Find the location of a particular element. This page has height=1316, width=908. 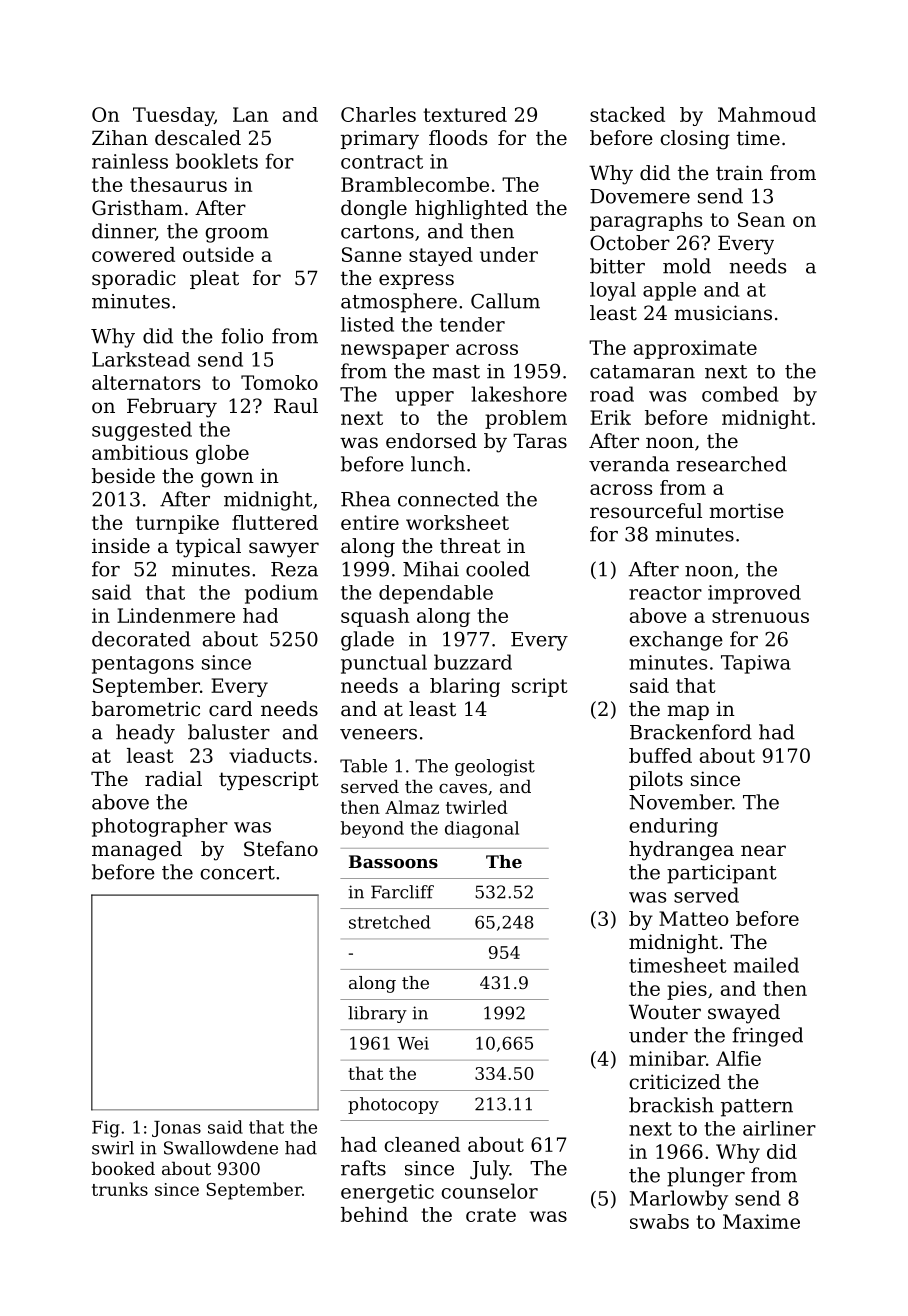

suggested is located at coordinates (142, 431).
